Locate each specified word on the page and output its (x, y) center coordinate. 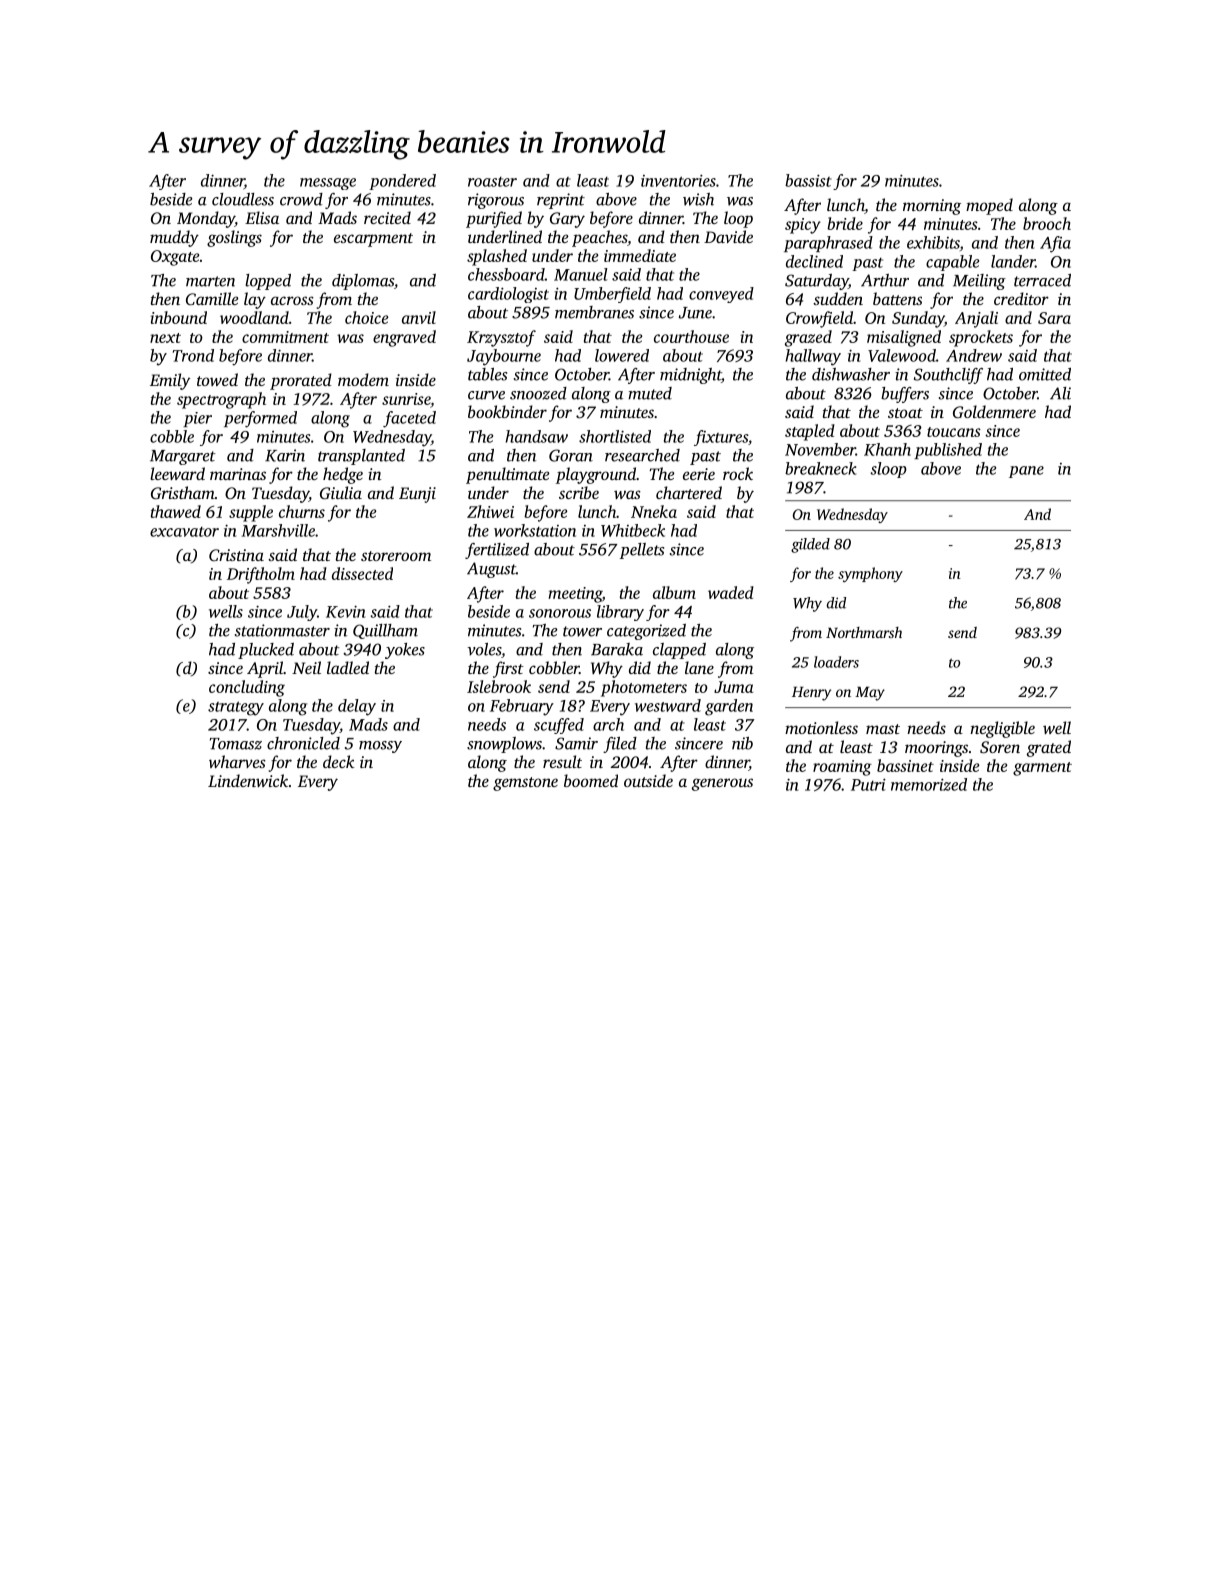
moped (989, 206)
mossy (380, 747)
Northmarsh (864, 632)
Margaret (183, 457)
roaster (492, 182)
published (948, 451)
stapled (810, 432)
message (328, 184)
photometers (644, 688)
